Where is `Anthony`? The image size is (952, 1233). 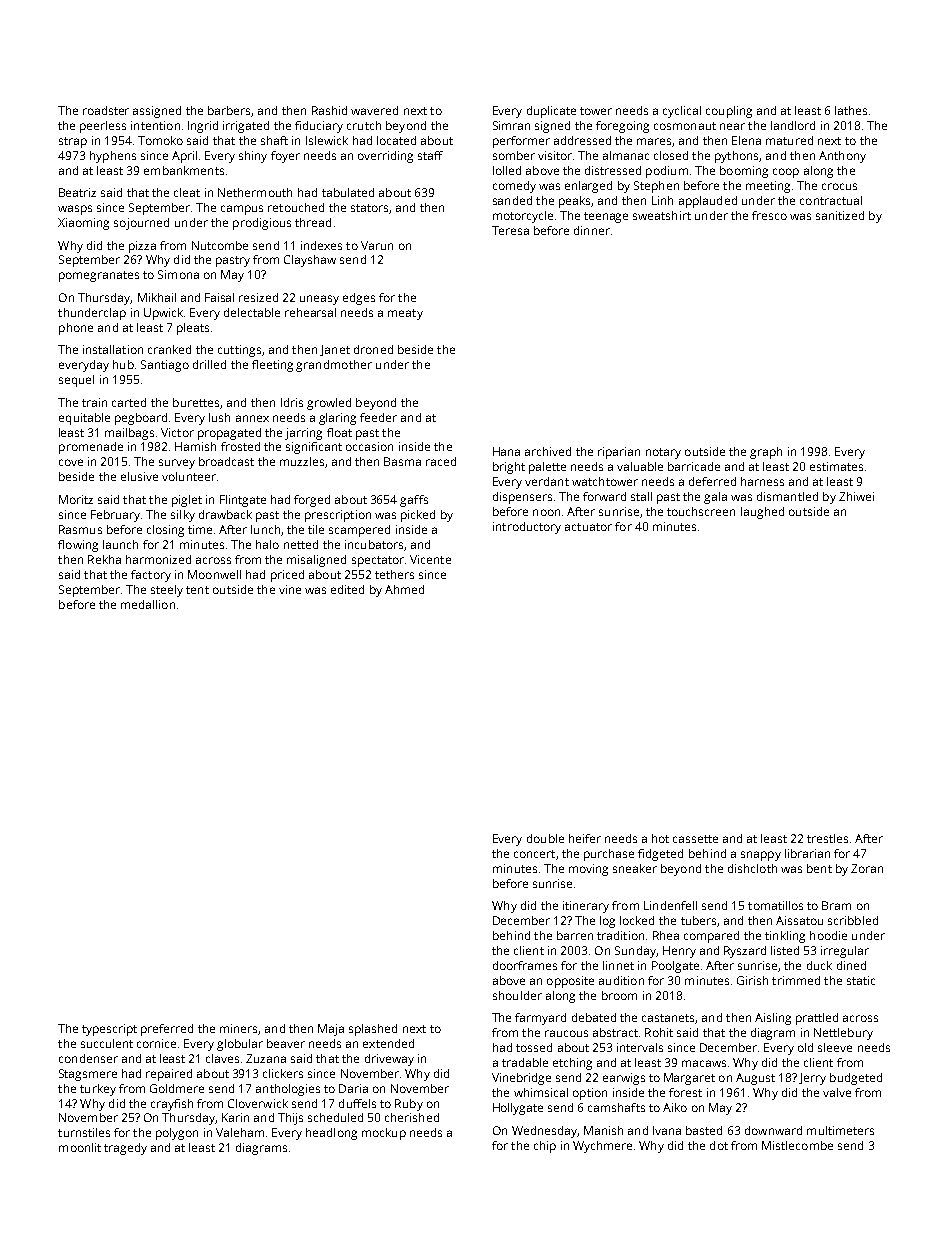
Anthony is located at coordinates (842, 157).
